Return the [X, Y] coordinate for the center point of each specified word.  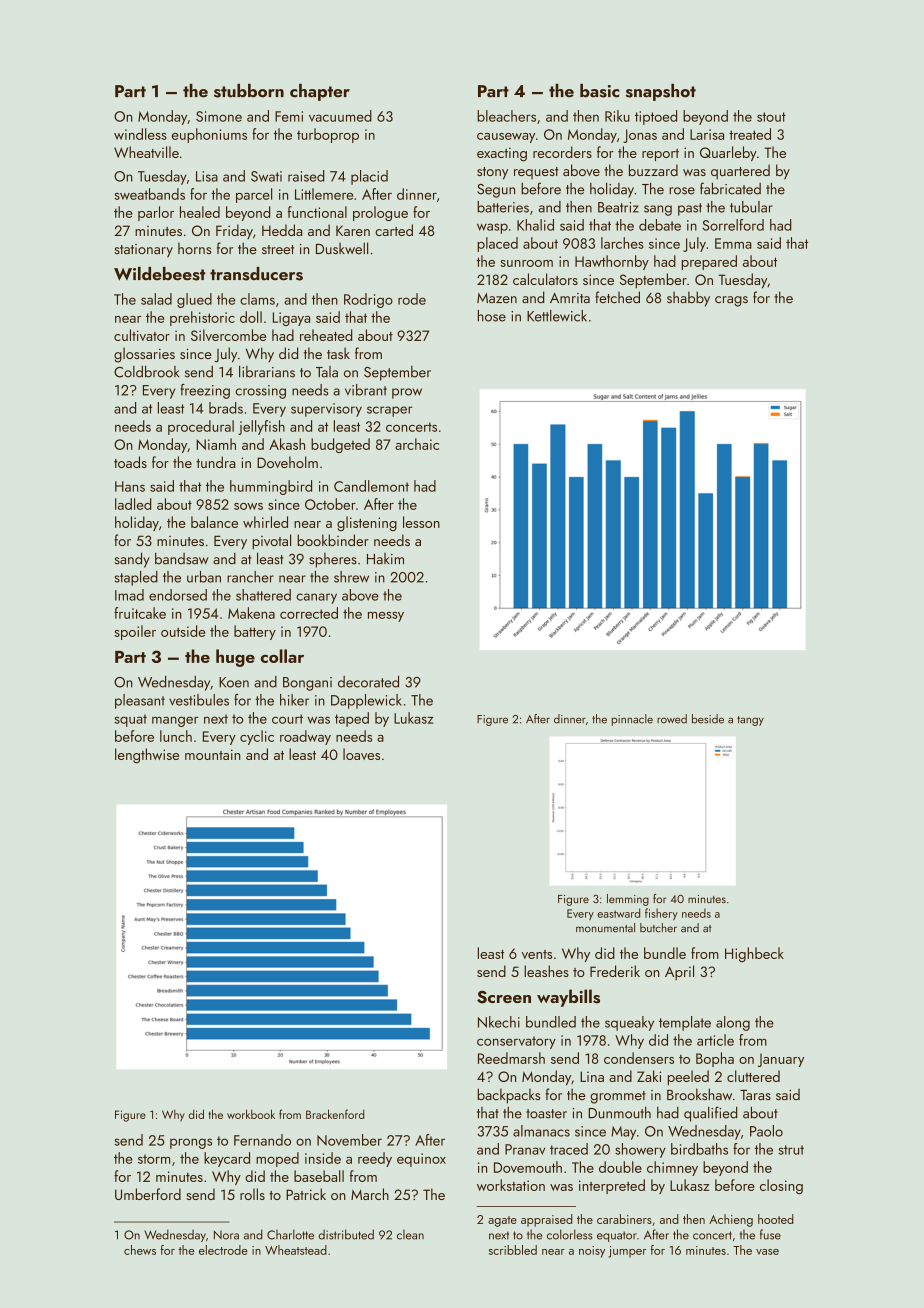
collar [282, 656]
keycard [227, 1159]
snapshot [661, 92]
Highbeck [754, 954]
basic [599, 91]
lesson [421, 522]
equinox [421, 1160]
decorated [368, 682]
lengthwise [147, 756]
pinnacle [632, 720]
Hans [130, 486]
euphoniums [209, 135]
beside [708, 719]
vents [537, 954]
